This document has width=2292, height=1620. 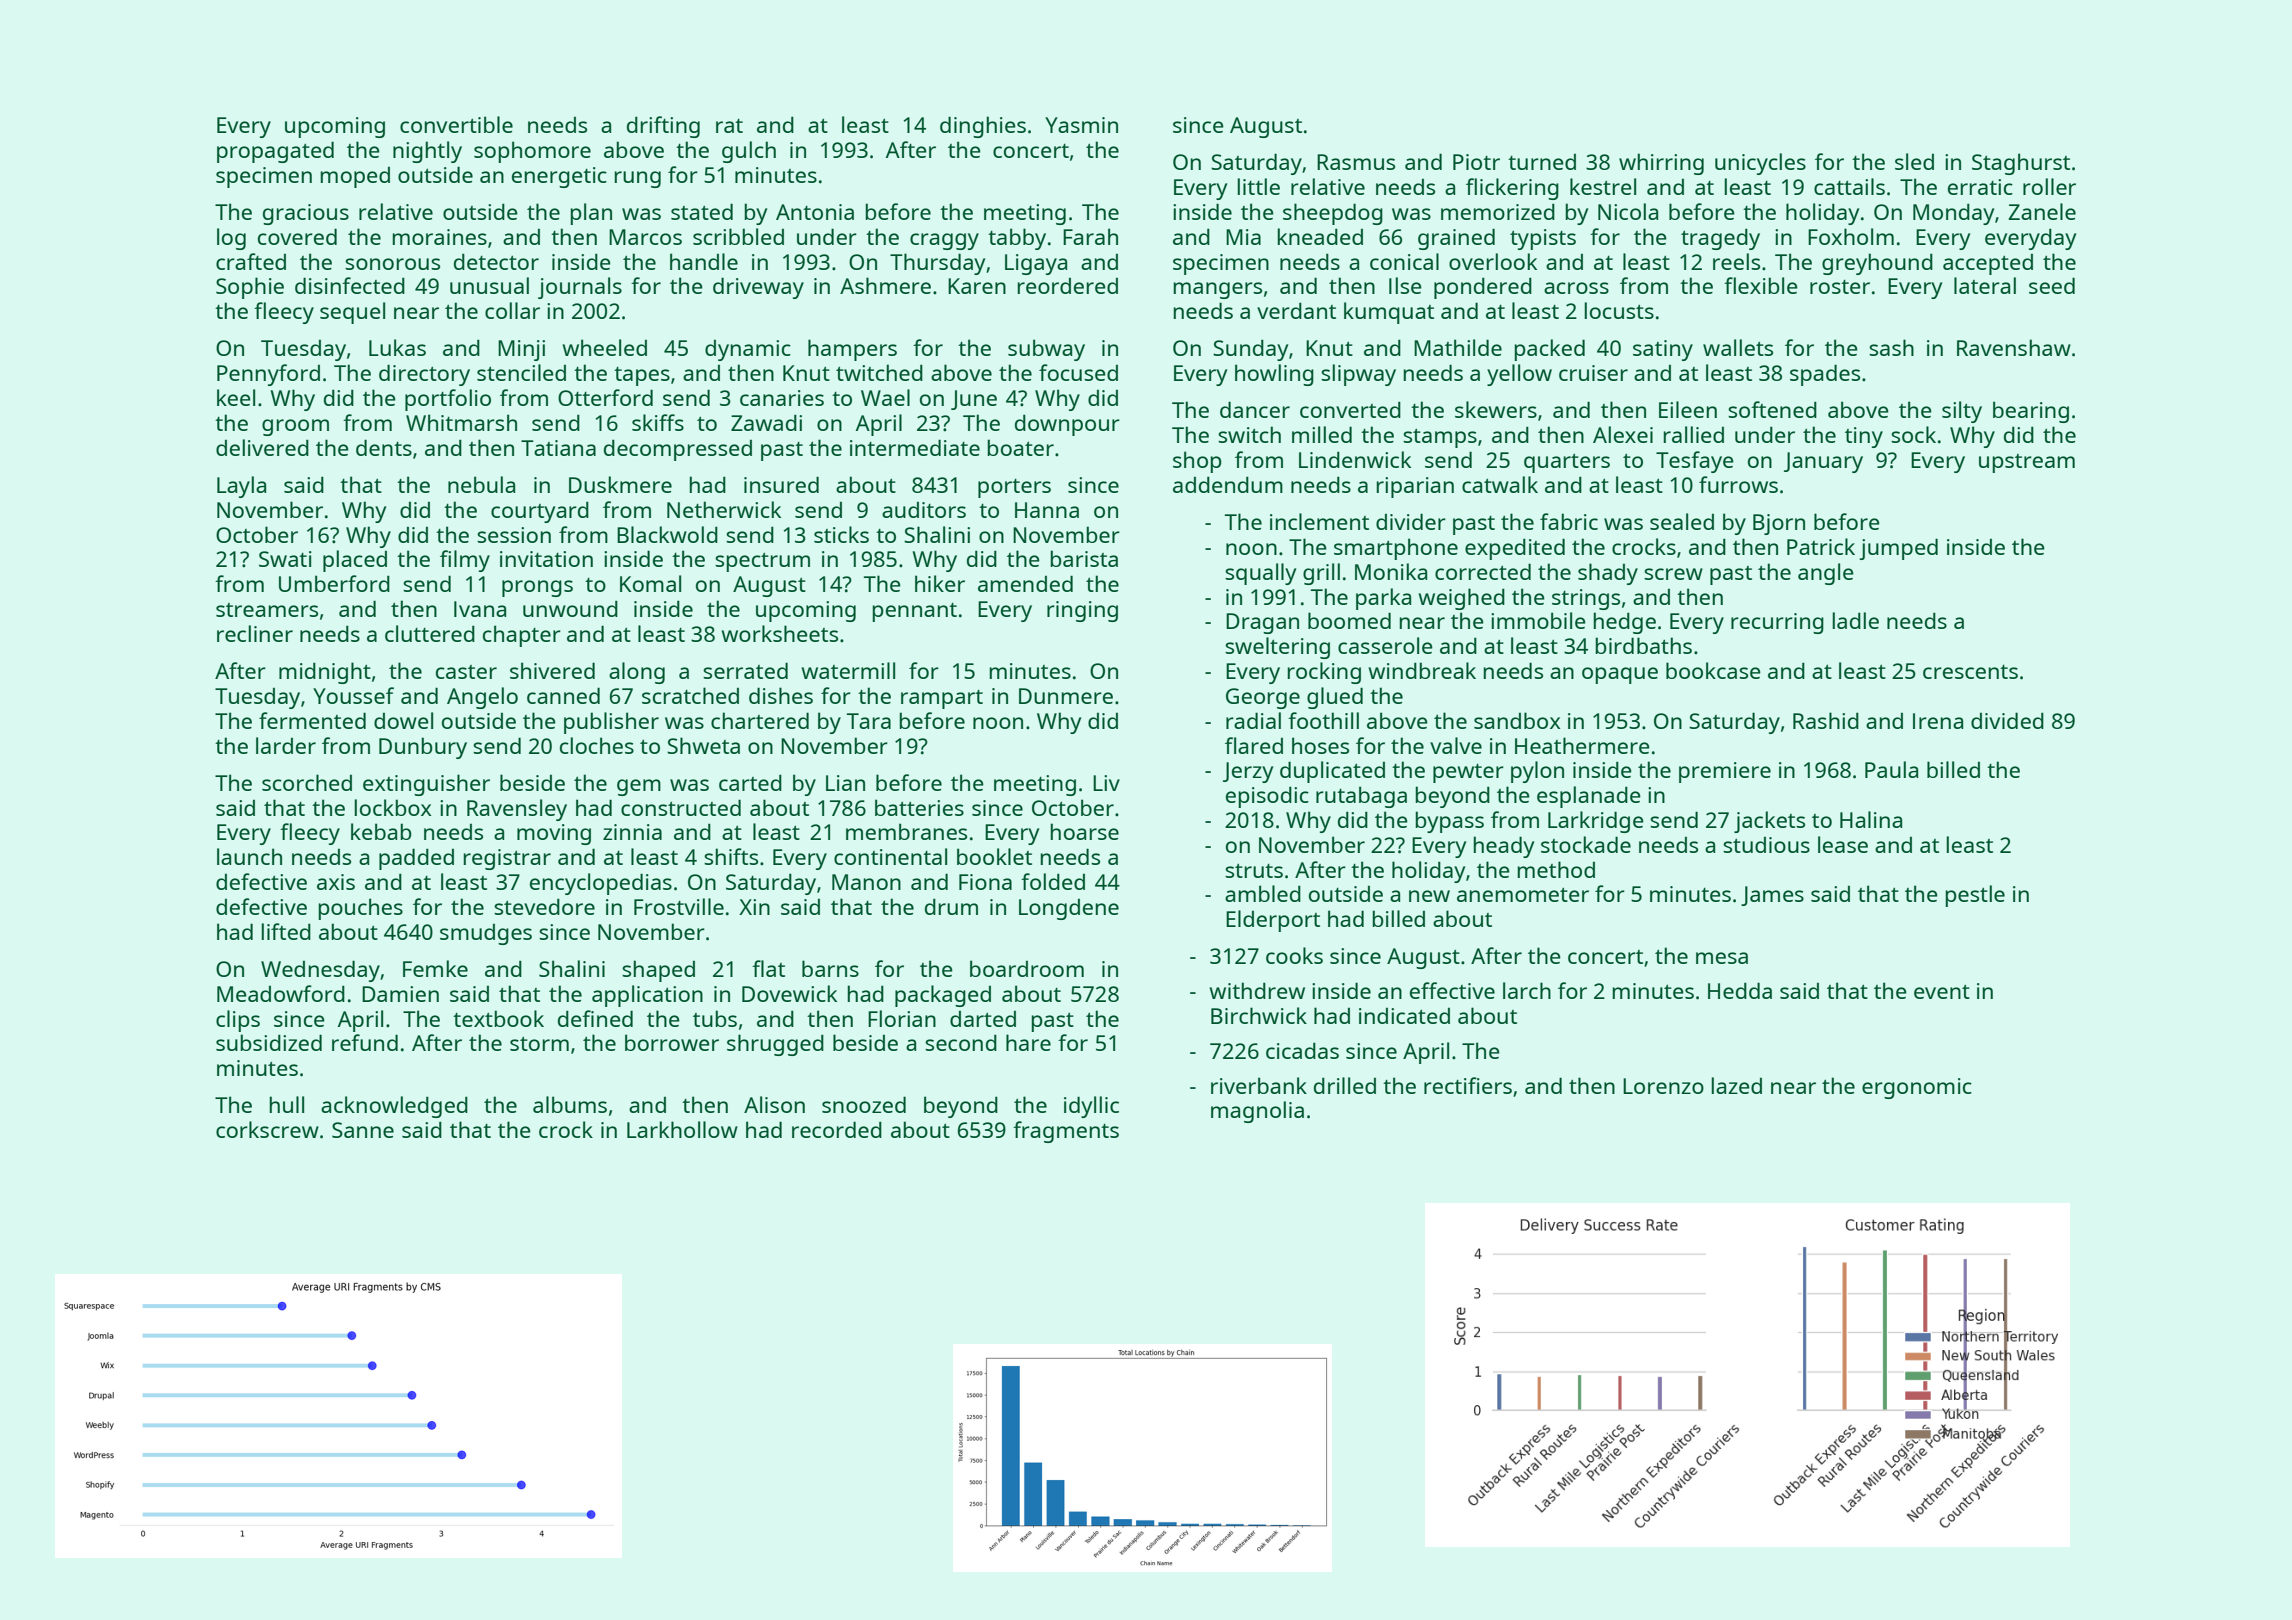 What do you see at coordinates (1081, 125) in the document?
I see `Yasmin` at bounding box center [1081, 125].
